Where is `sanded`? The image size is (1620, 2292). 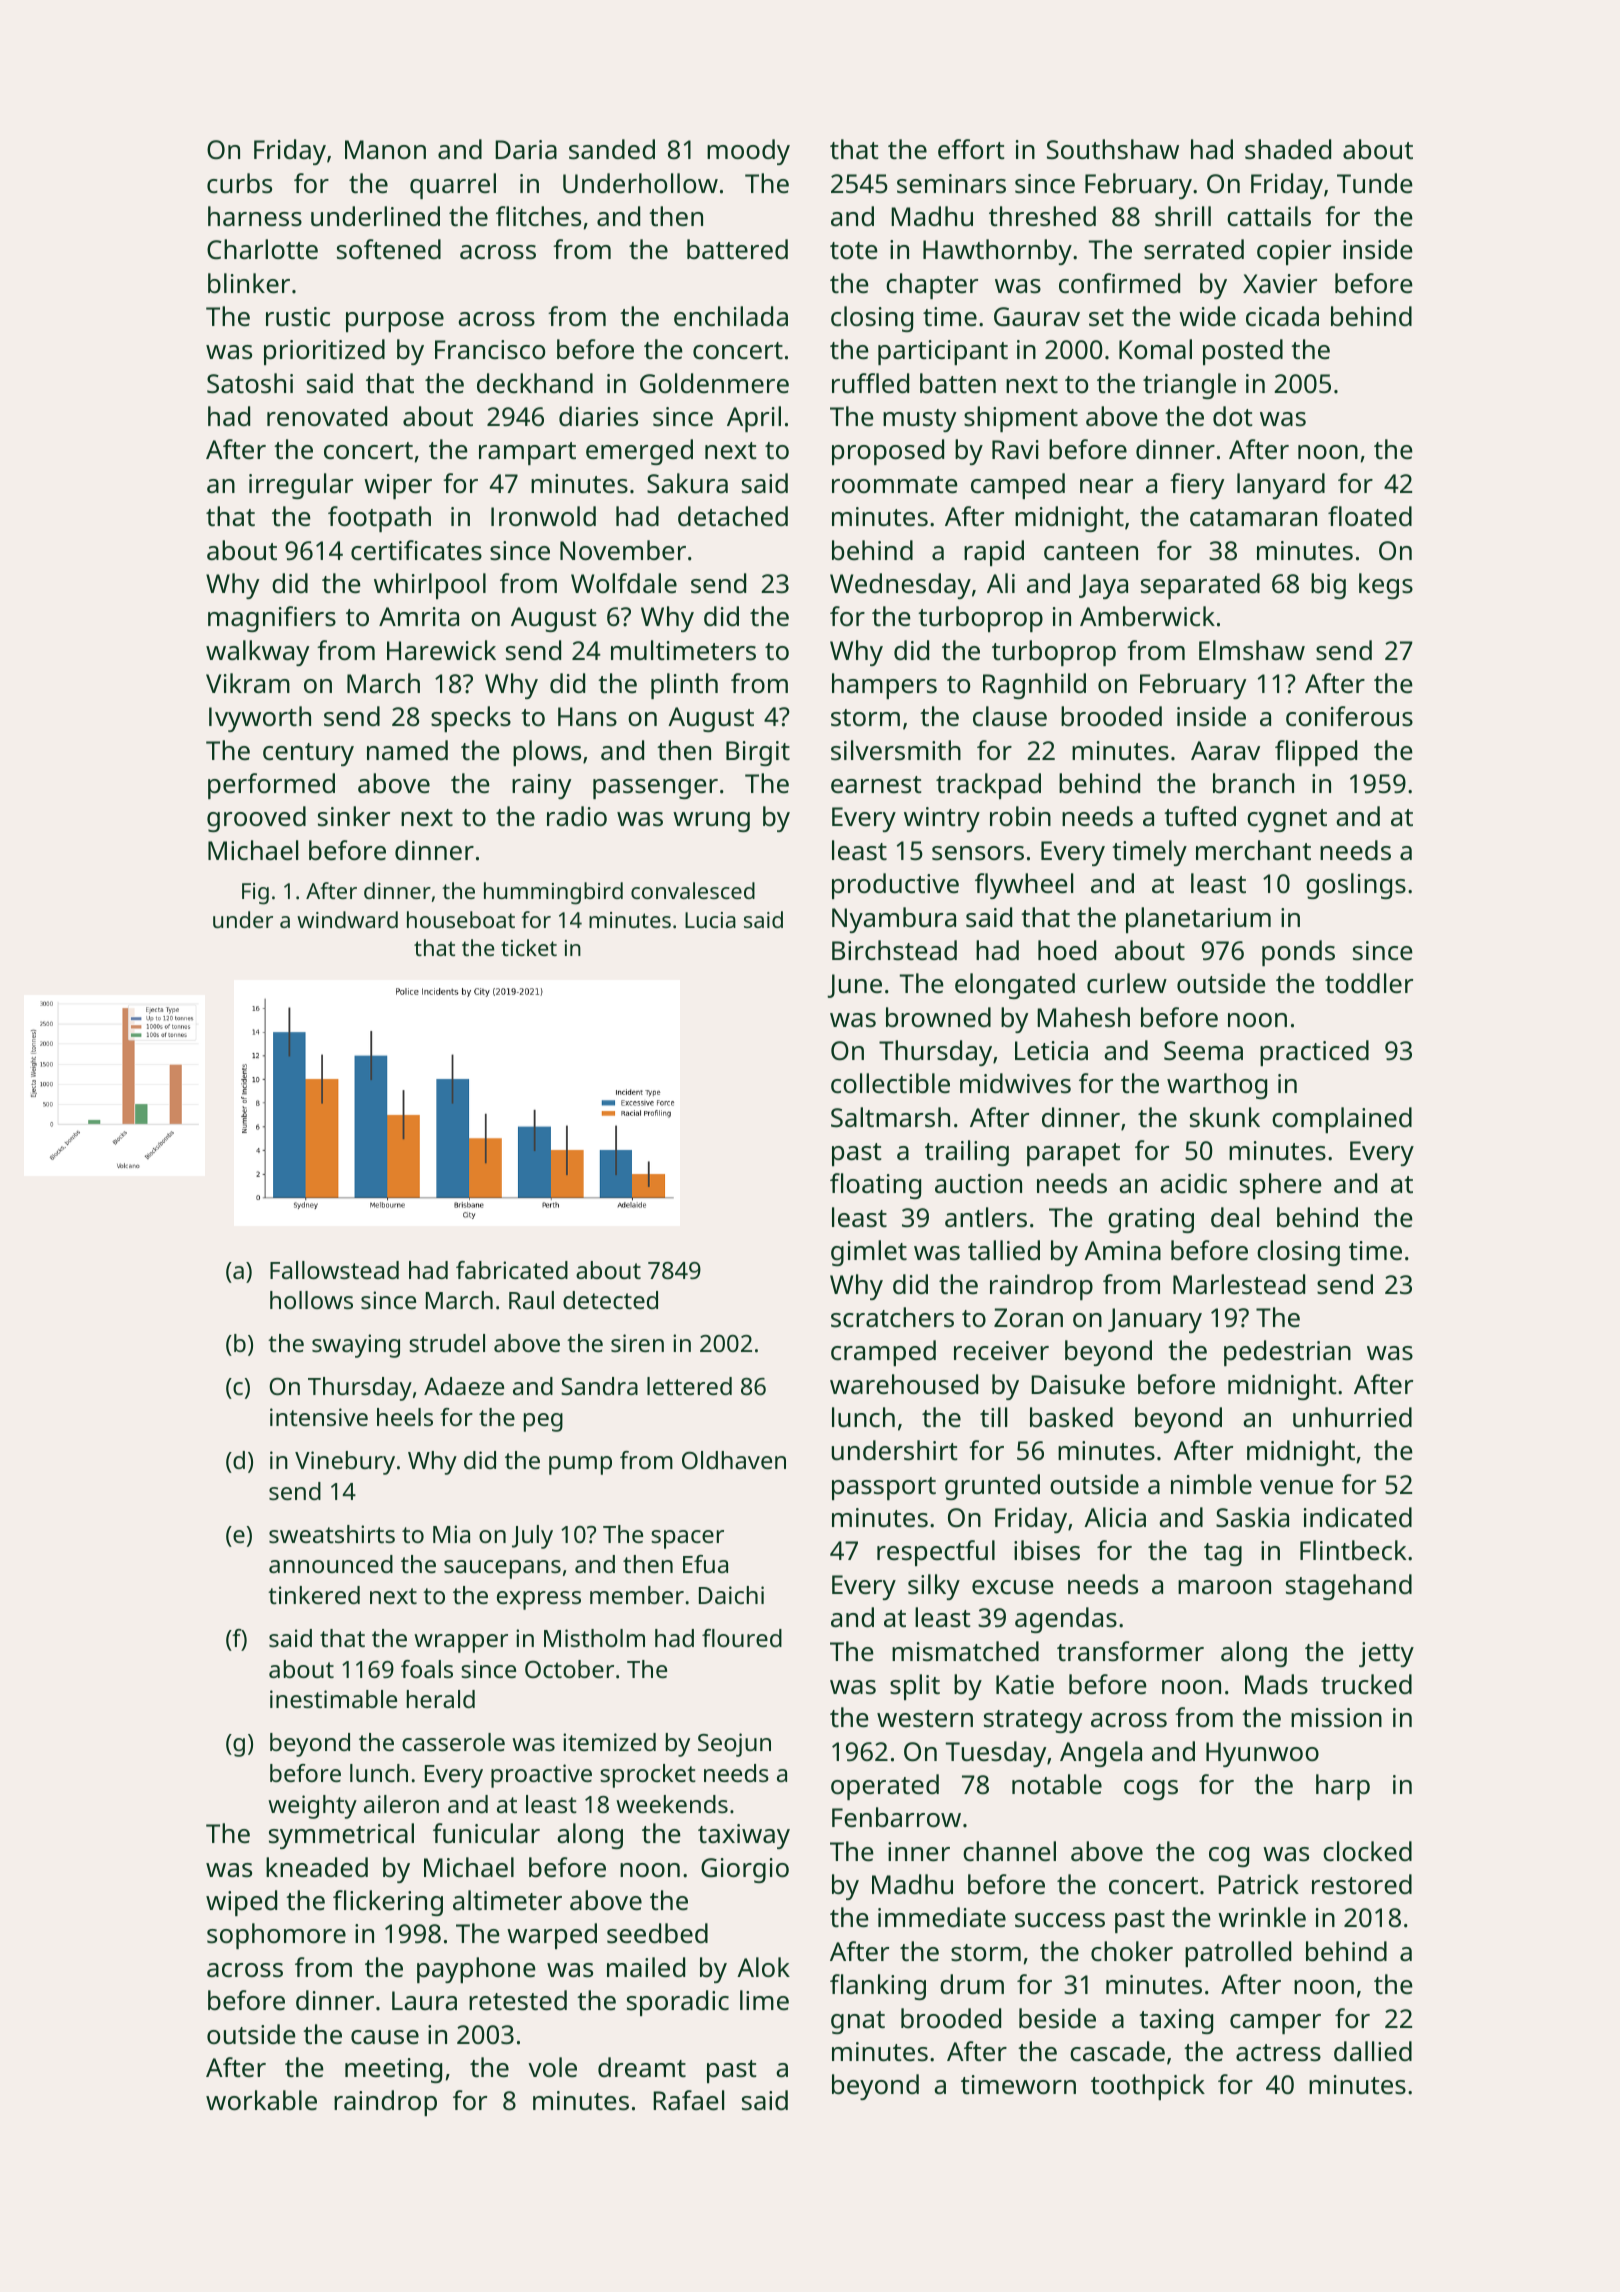 sanded is located at coordinates (612, 149).
